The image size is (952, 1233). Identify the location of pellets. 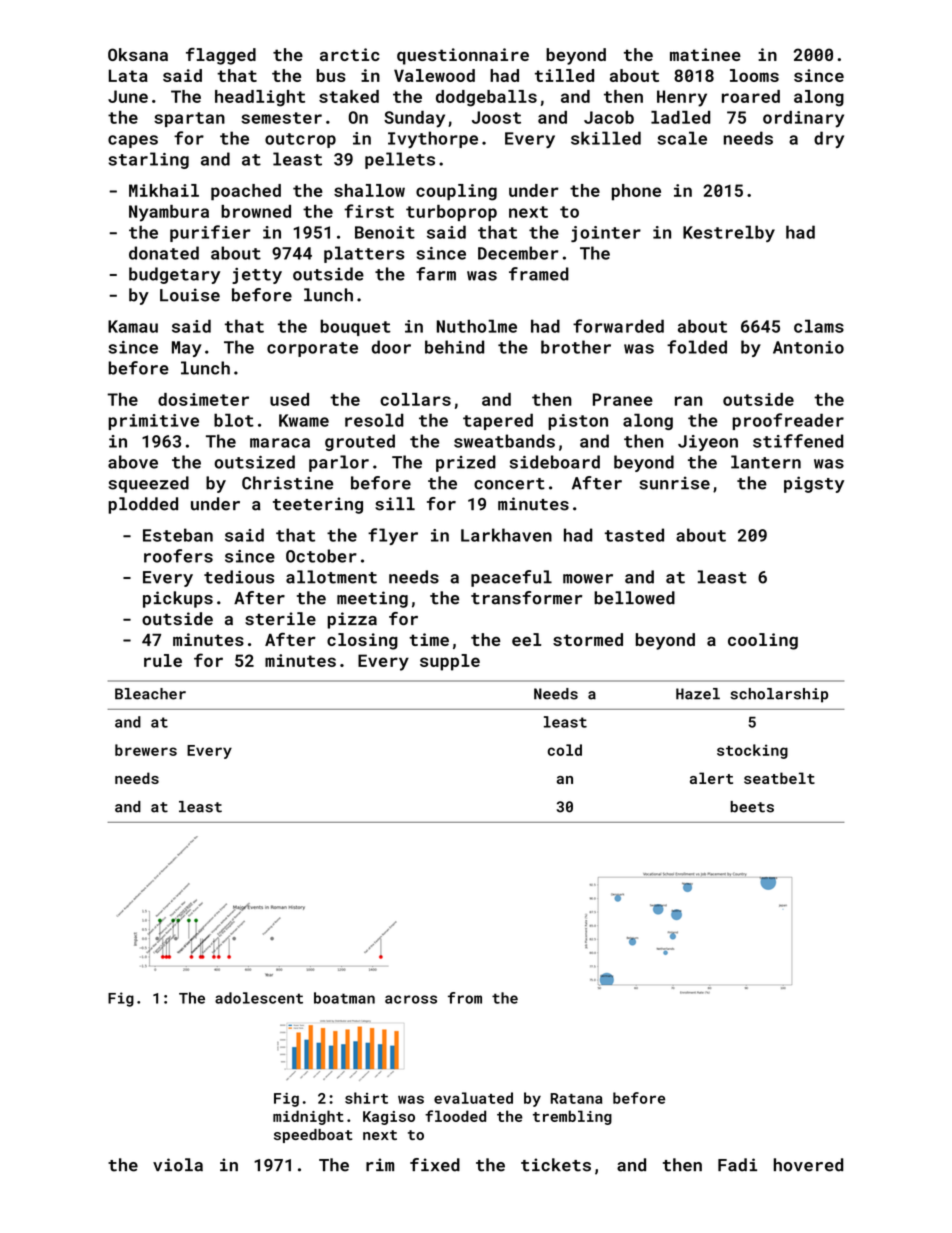
(400, 160).
